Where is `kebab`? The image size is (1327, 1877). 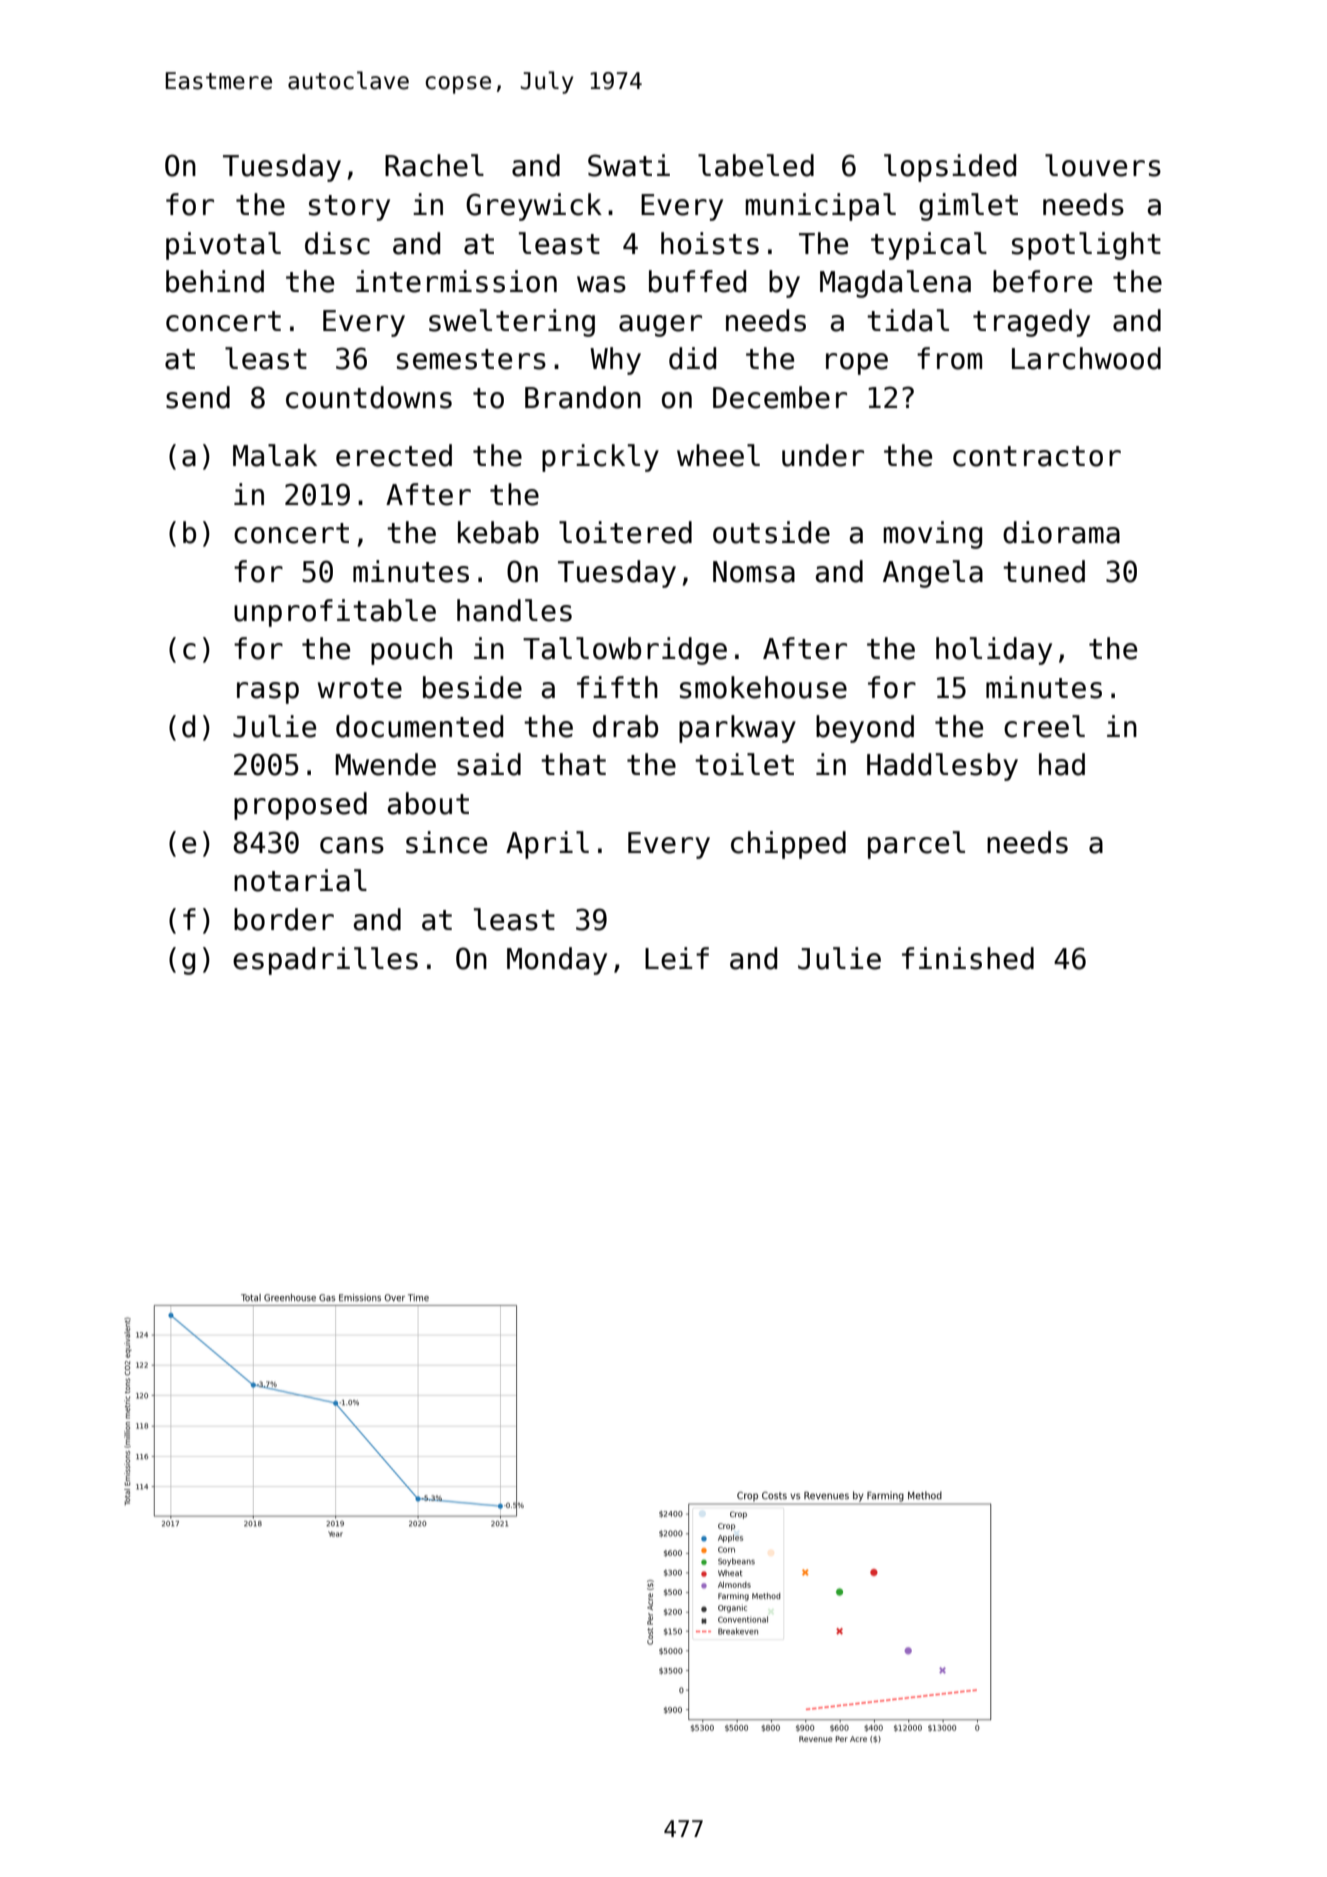
kebab is located at coordinates (498, 532).
